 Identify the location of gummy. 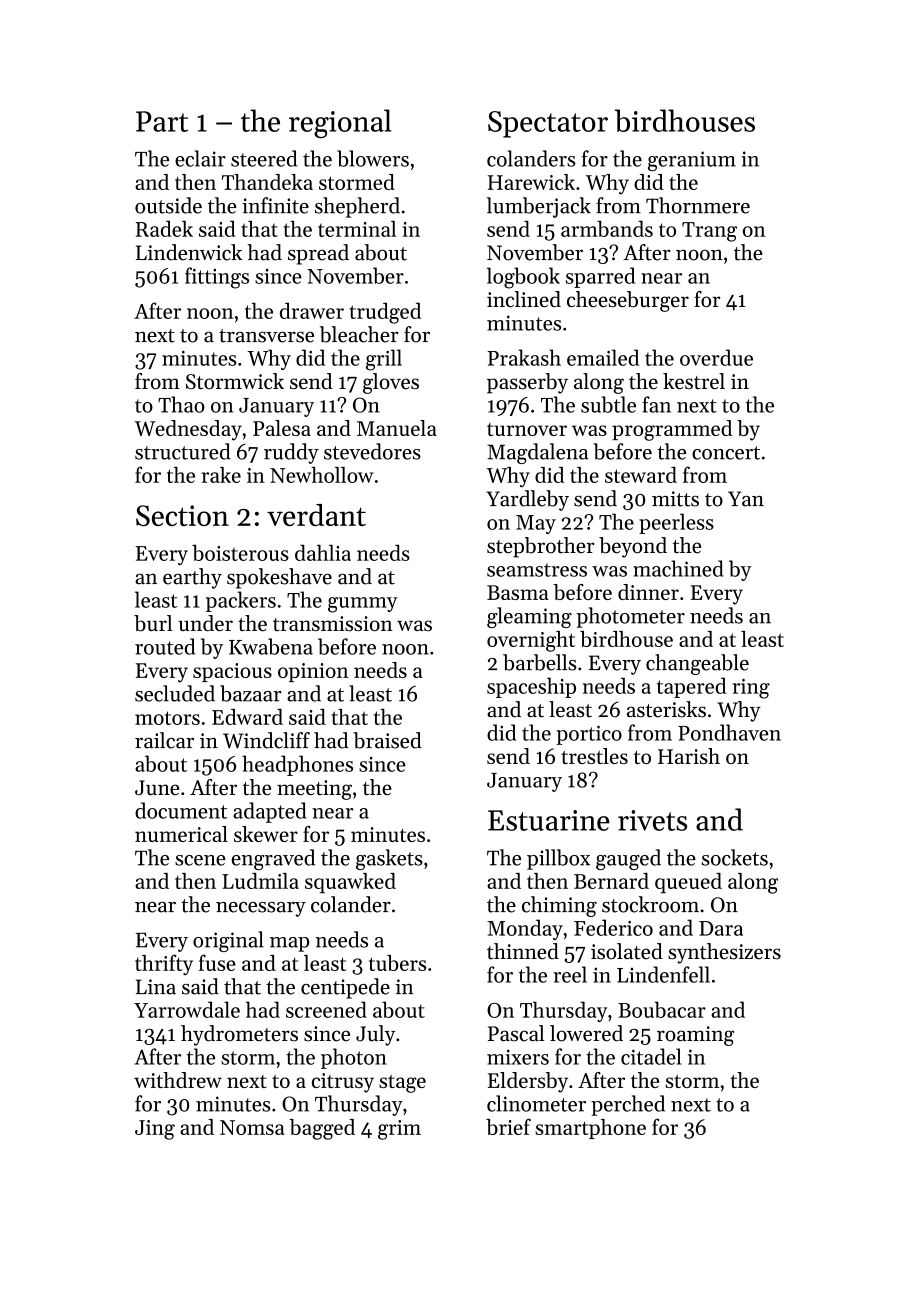
(363, 605).
